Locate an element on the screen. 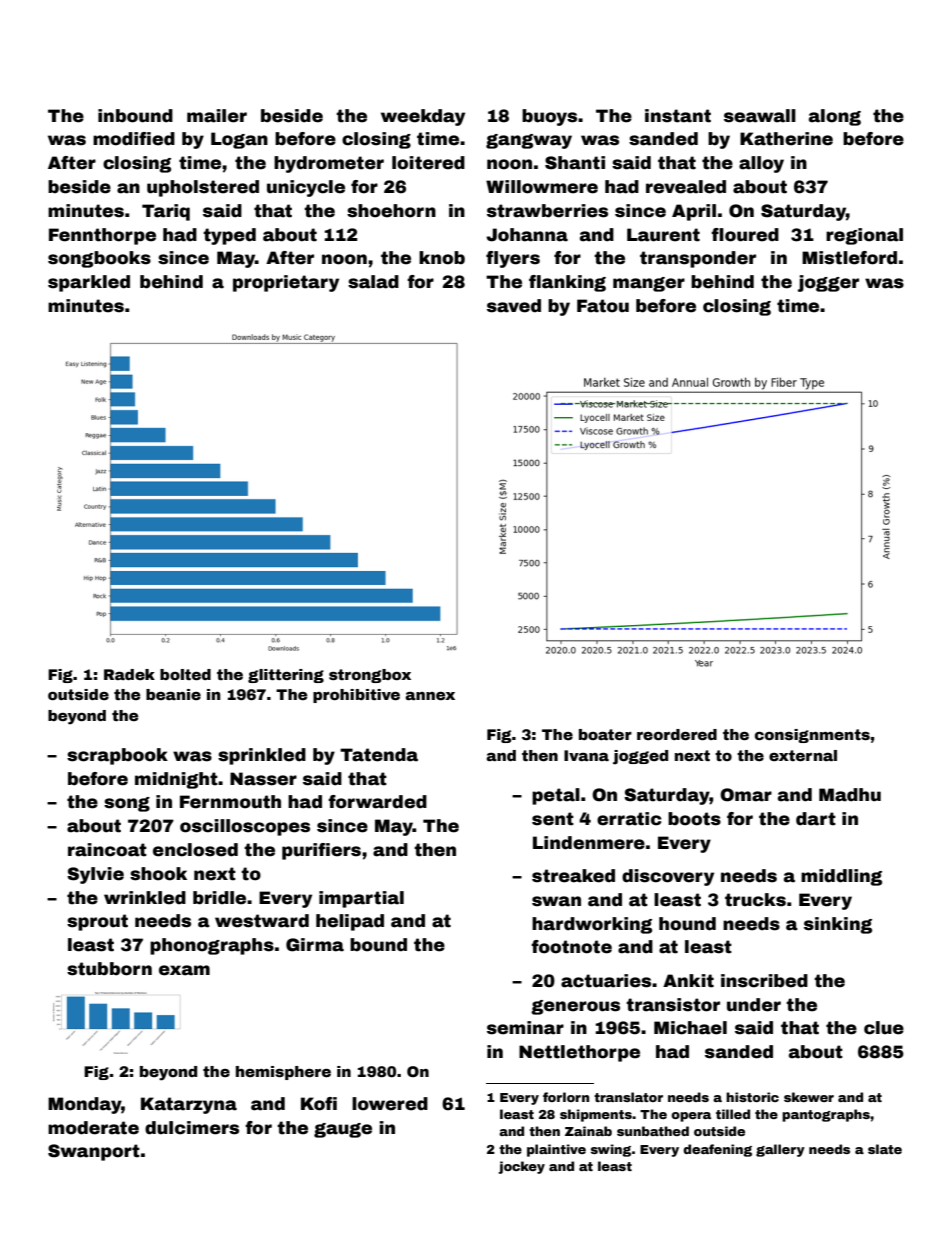 This screenshot has width=952, height=1233. Katherine is located at coordinates (786, 139).
